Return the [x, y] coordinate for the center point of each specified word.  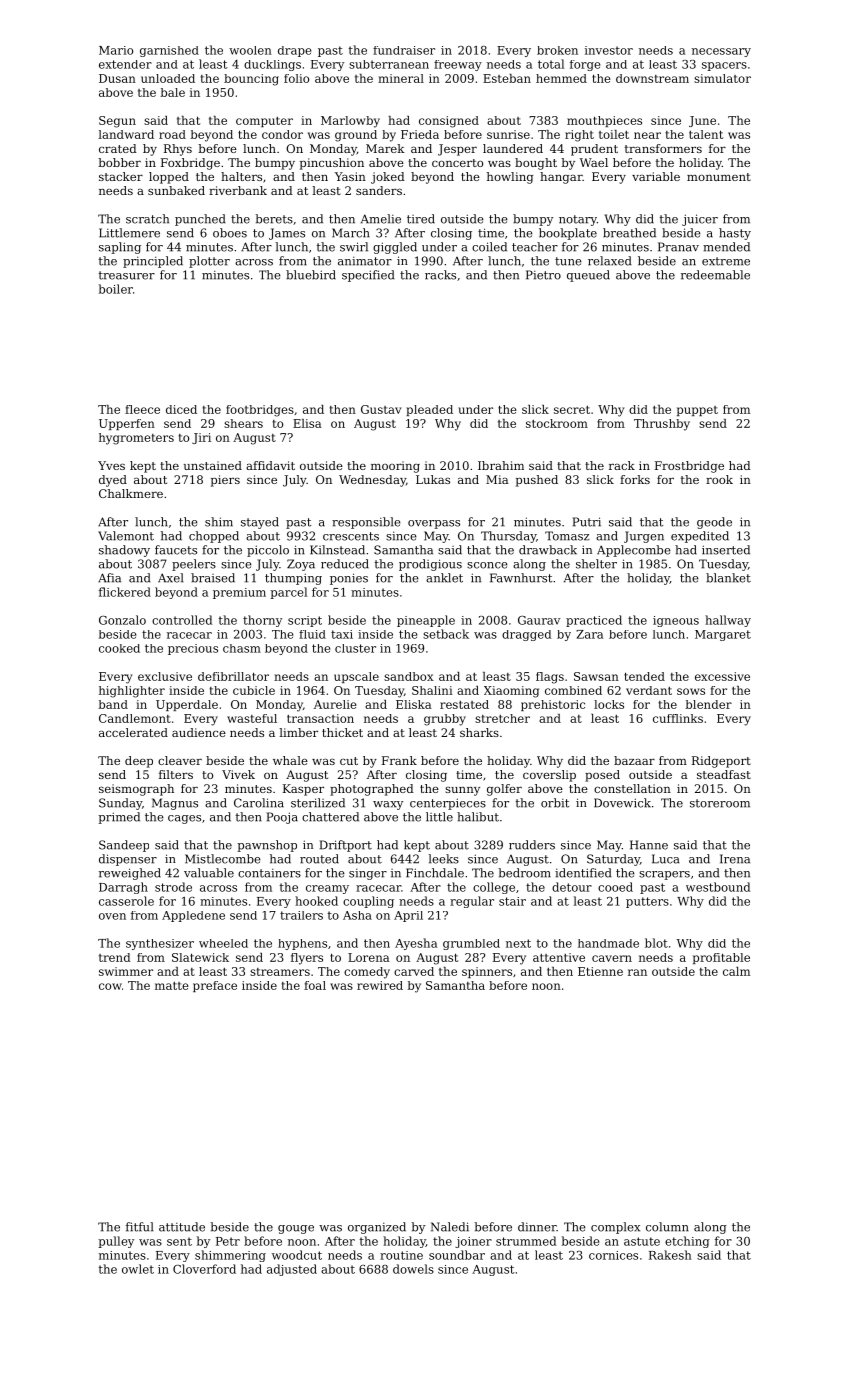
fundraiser [404, 50]
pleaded [429, 410]
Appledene [193, 916]
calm [736, 971]
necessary [721, 52]
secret [572, 410]
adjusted [292, 1270]
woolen [250, 50]
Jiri [201, 438]
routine [401, 1255]
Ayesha [416, 944]
